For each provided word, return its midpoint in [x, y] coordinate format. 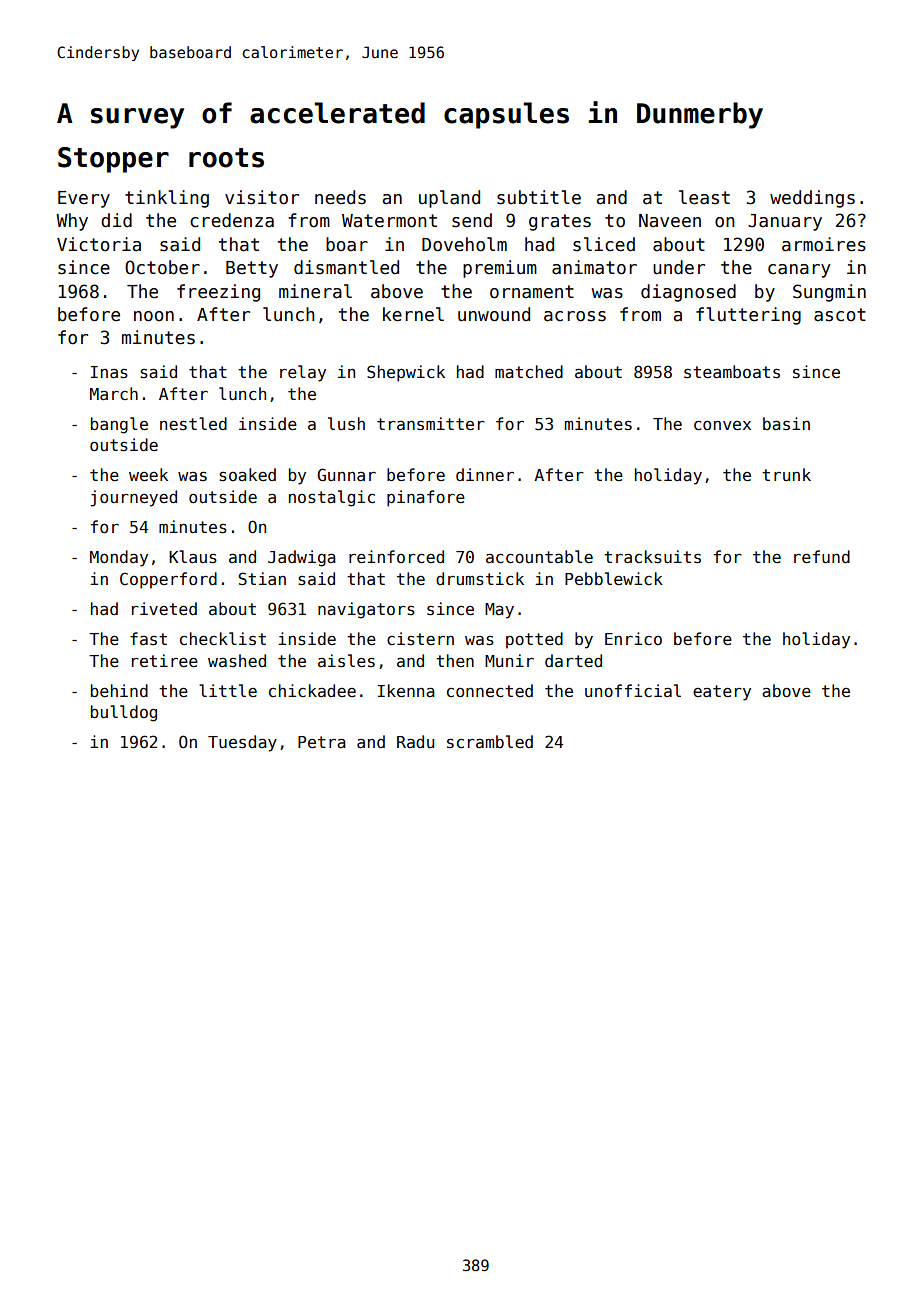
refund [822, 556]
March [114, 393]
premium [500, 269]
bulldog [124, 713]
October [162, 267]
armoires [824, 244]
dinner [485, 474]
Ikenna [406, 690]
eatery [722, 693]
